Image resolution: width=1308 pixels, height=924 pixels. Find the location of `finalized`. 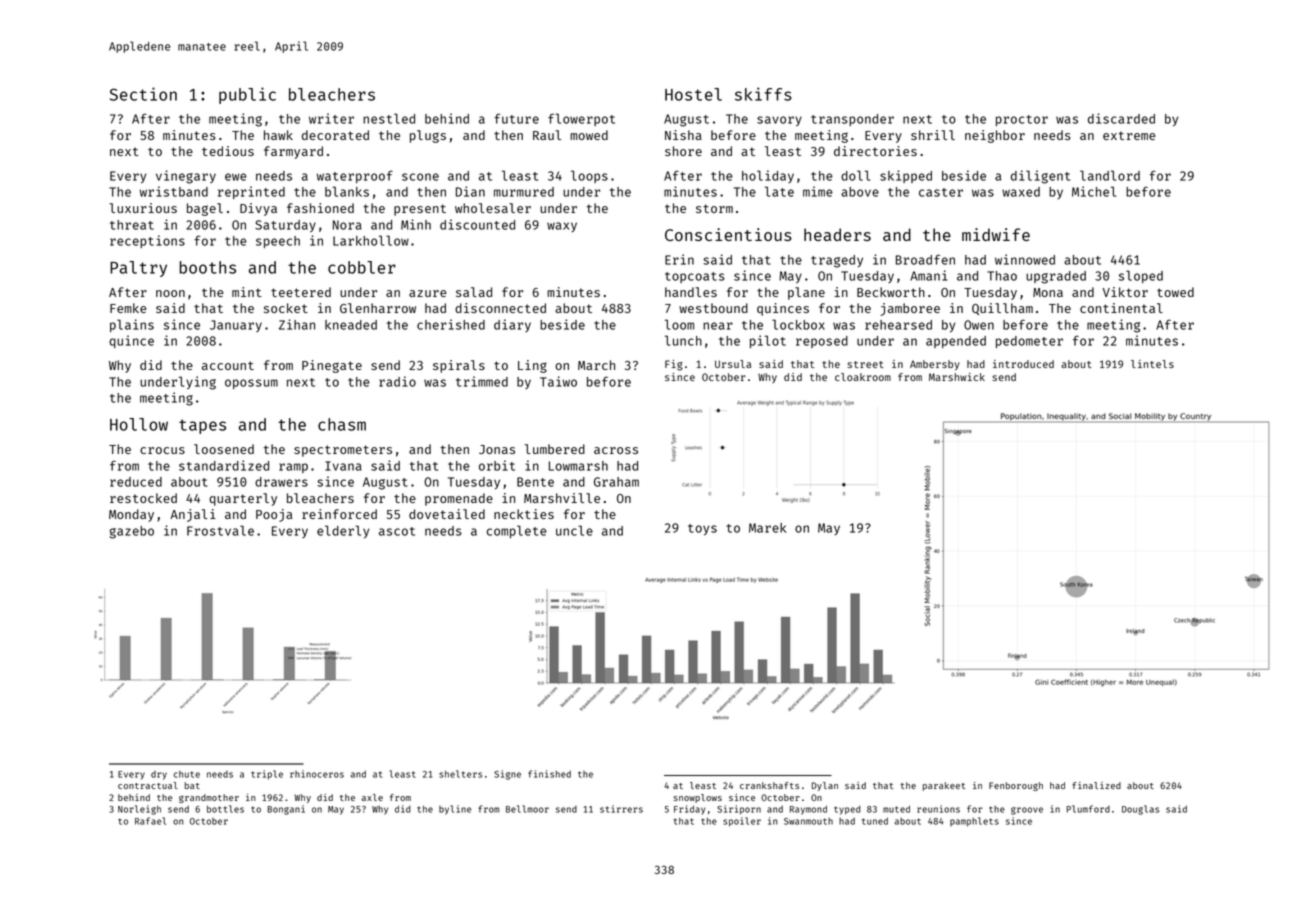

finalized is located at coordinates (1096, 785).
